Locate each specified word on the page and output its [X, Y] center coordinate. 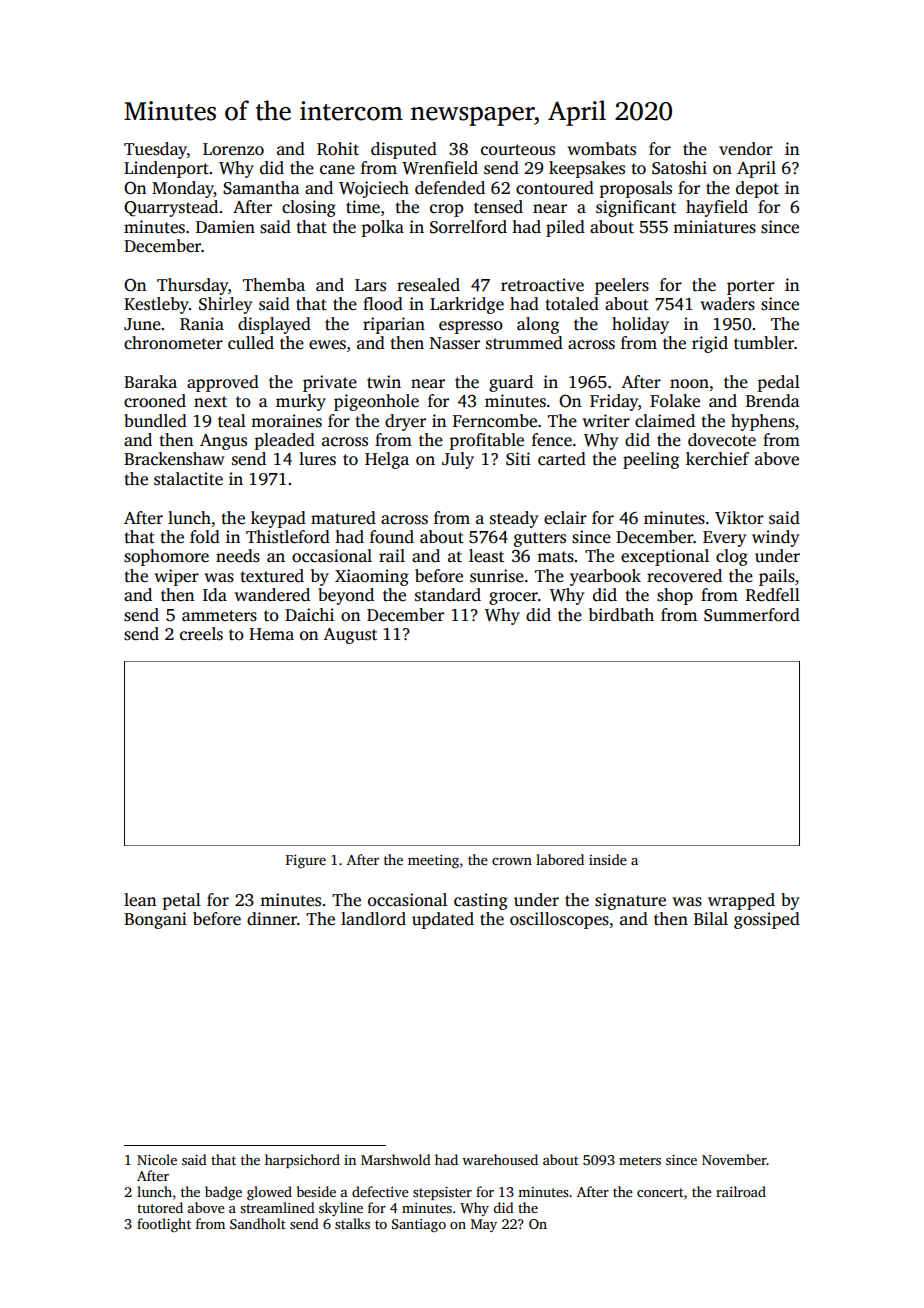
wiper [176, 577]
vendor [746, 149]
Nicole [157, 1159]
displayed [274, 325]
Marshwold [396, 1159]
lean [140, 900]
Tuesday [155, 150]
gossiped [767, 920]
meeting [433, 861]
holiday [640, 325]
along [538, 325]
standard [448, 595]
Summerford [752, 615]
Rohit [338, 149]
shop [675, 596]
